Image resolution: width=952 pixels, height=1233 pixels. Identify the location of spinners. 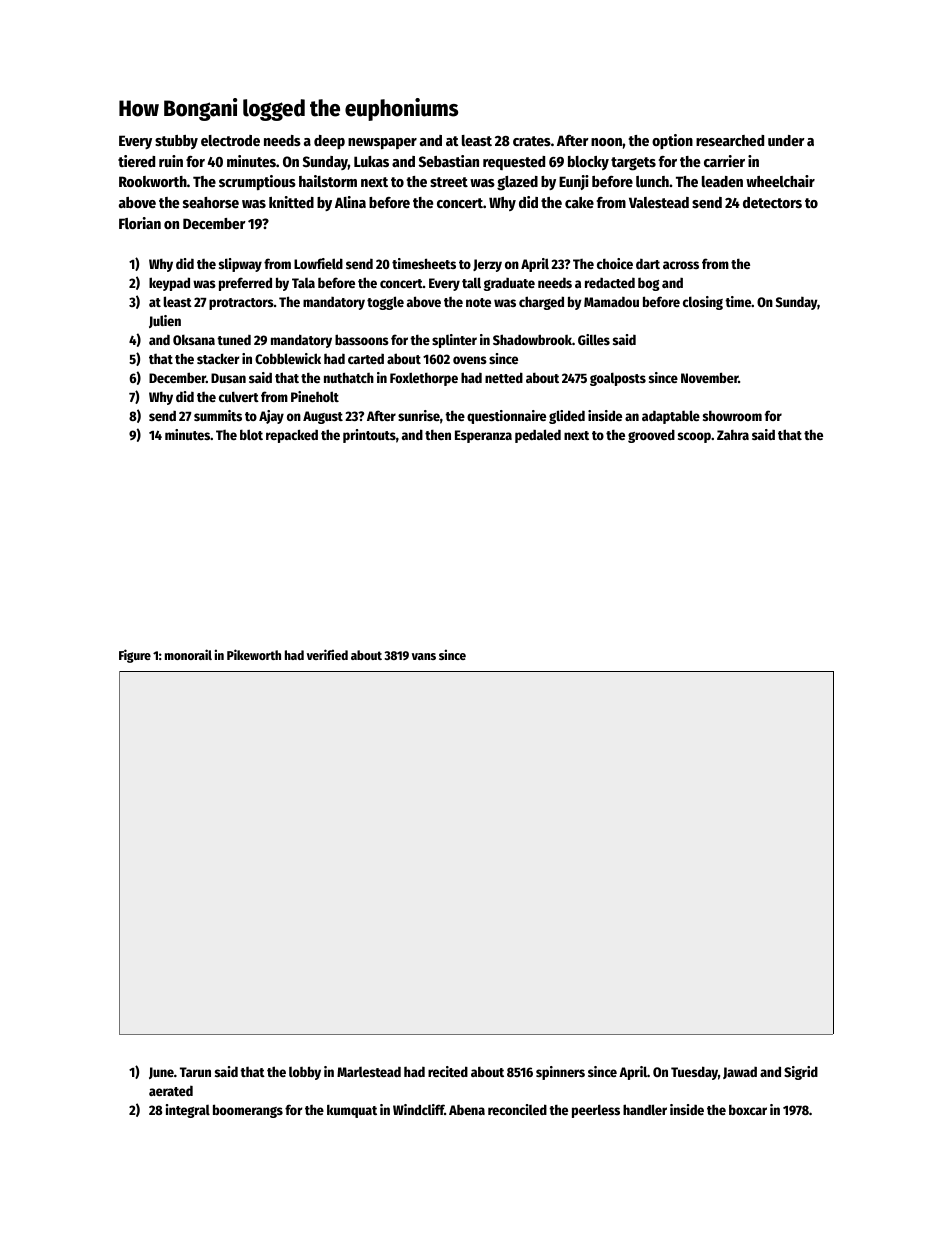
(560, 1073).
